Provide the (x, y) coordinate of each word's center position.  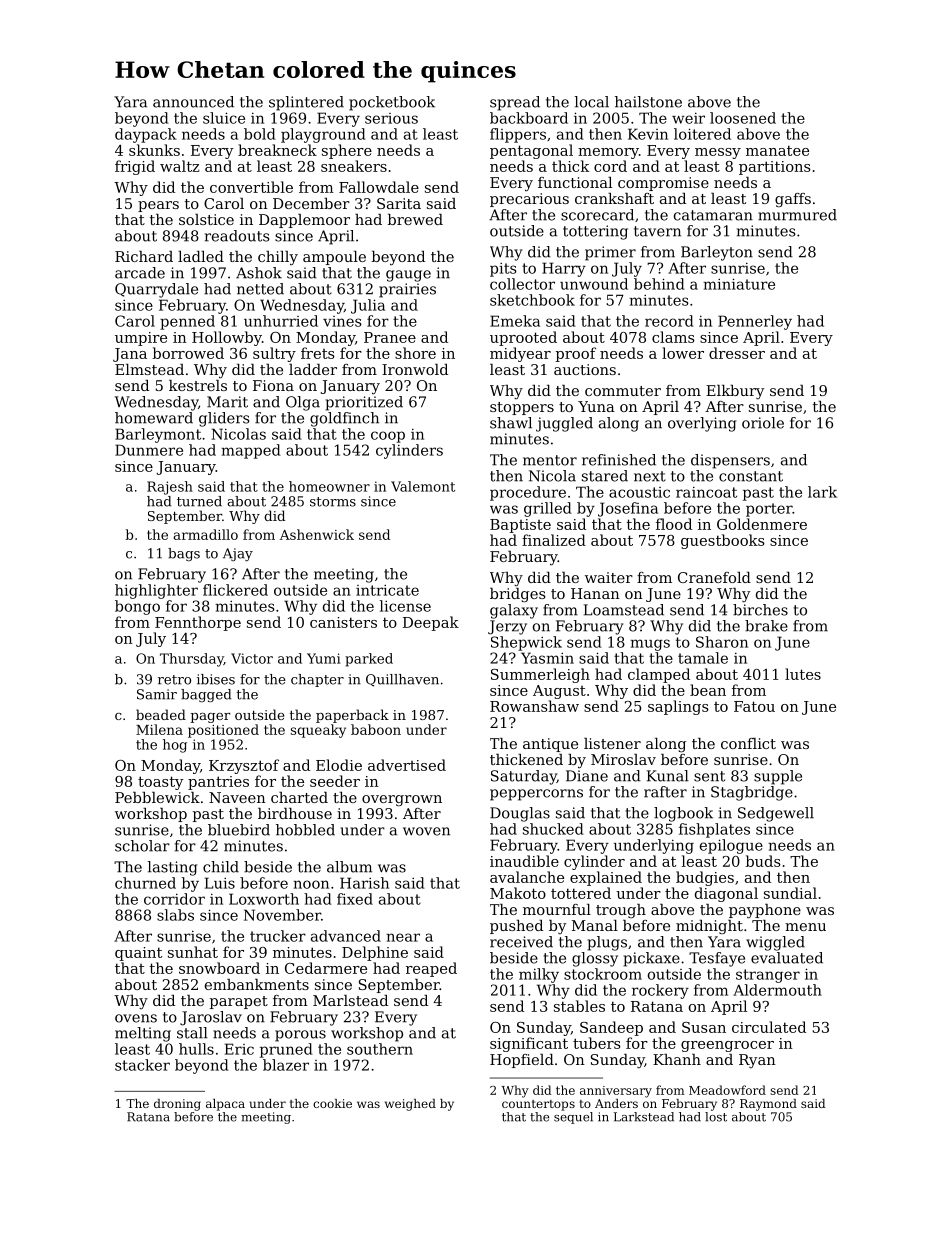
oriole (763, 423)
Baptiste (520, 526)
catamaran (713, 215)
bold (260, 134)
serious (391, 118)
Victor (252, 658)
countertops (538, 1105)
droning (177, 1105)
